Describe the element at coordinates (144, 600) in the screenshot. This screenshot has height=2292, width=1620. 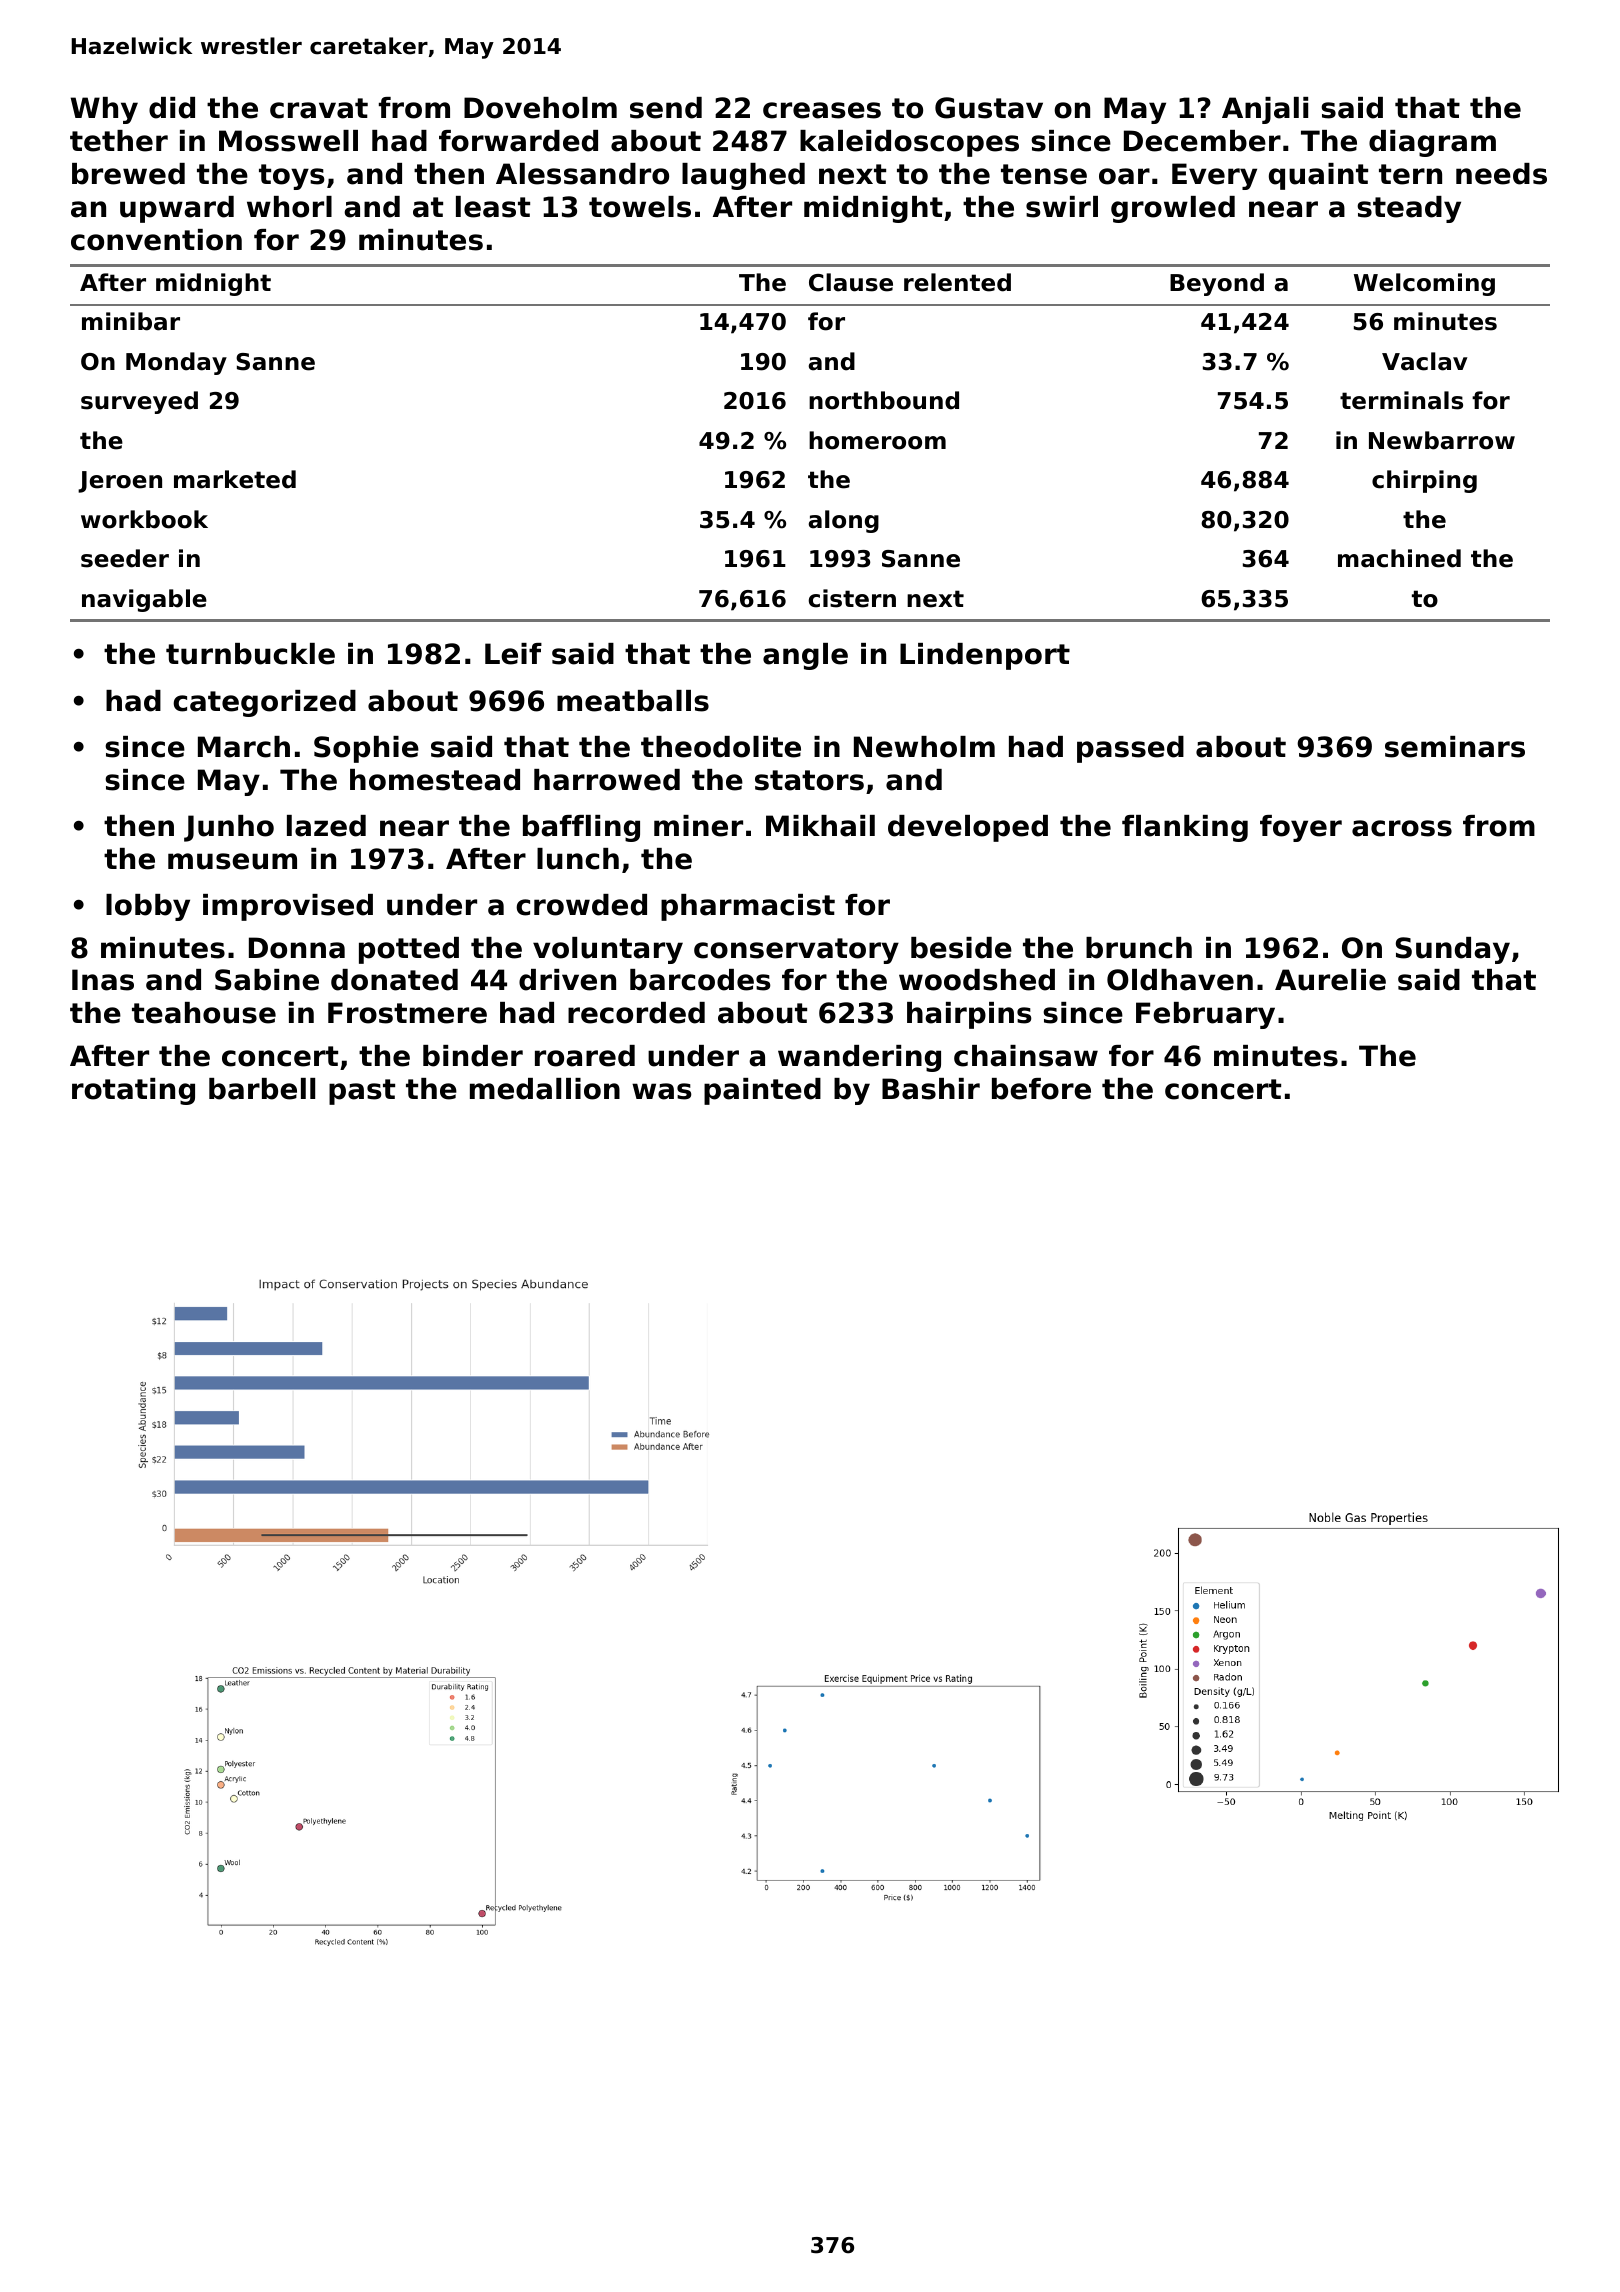
I see `navigable` at that location.
